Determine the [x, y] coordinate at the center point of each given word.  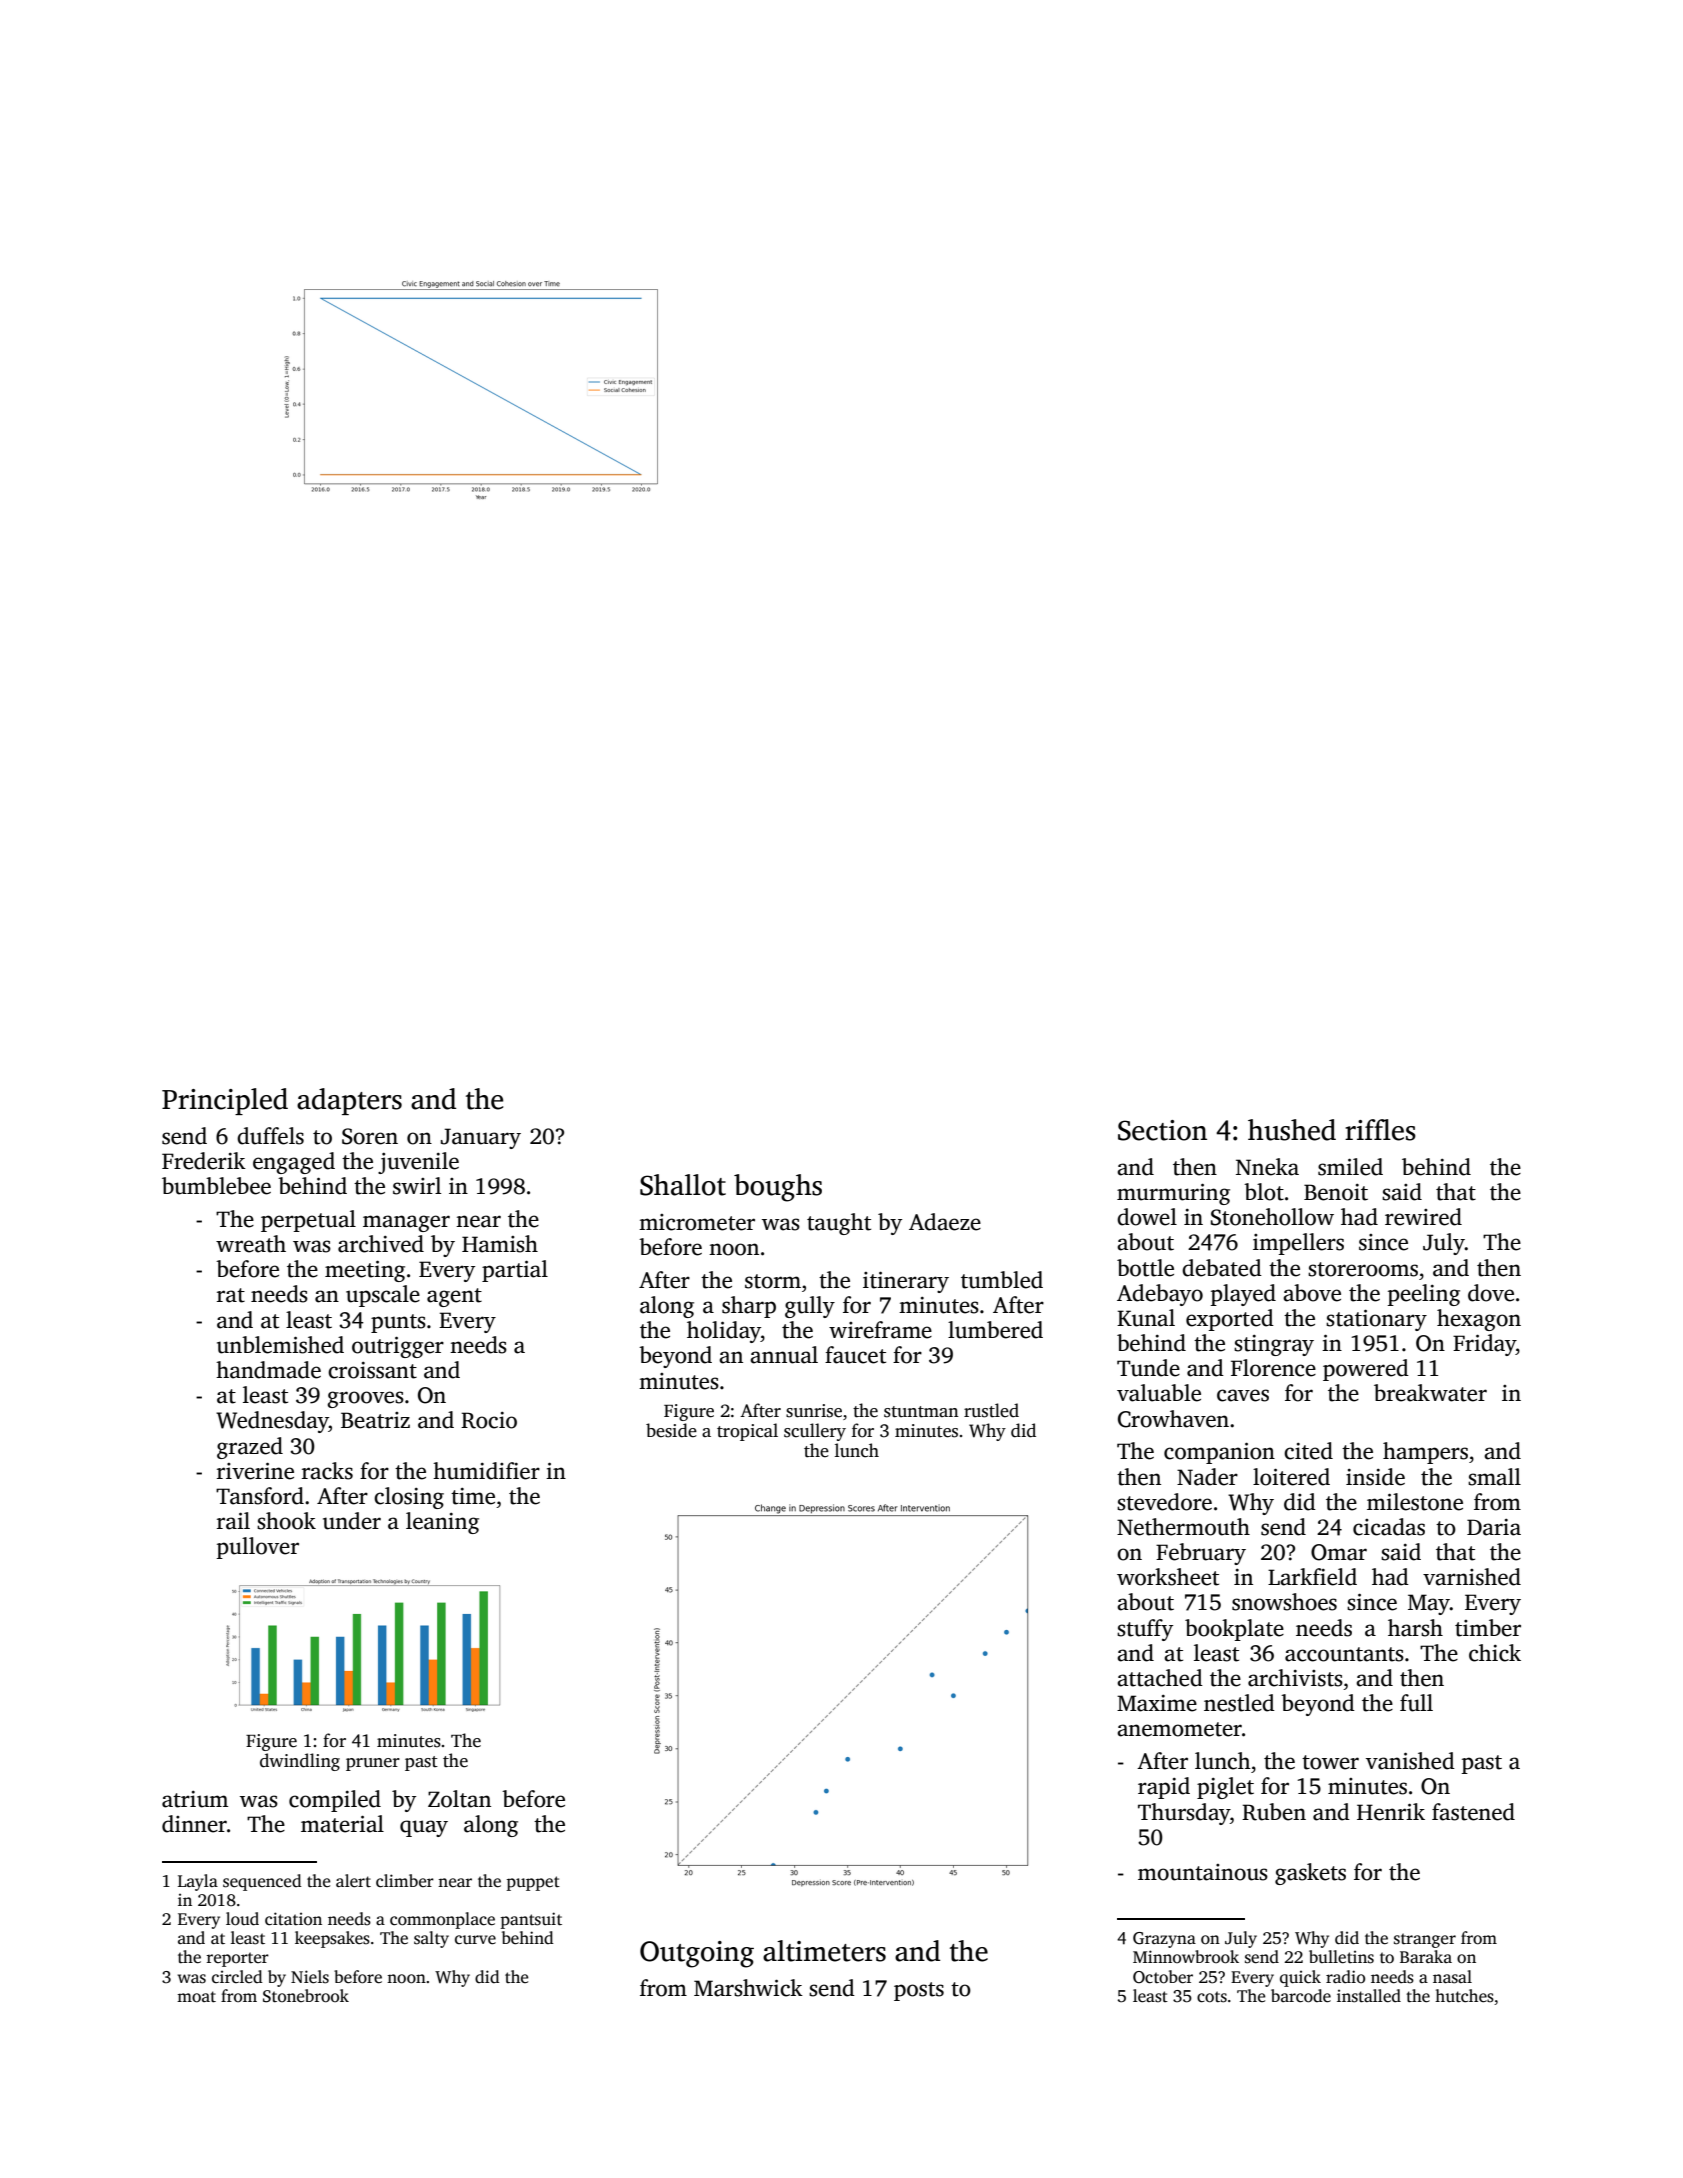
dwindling [300, 1762]
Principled [225, 1101]
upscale [383, 1296]
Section [1162, 1130]
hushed [1292, 1130]
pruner [373, 1764]
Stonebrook [306, 1996]
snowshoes [1284, 1602]
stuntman [921, 1412]
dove [1491, 1293]
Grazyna [1164, 1940]
